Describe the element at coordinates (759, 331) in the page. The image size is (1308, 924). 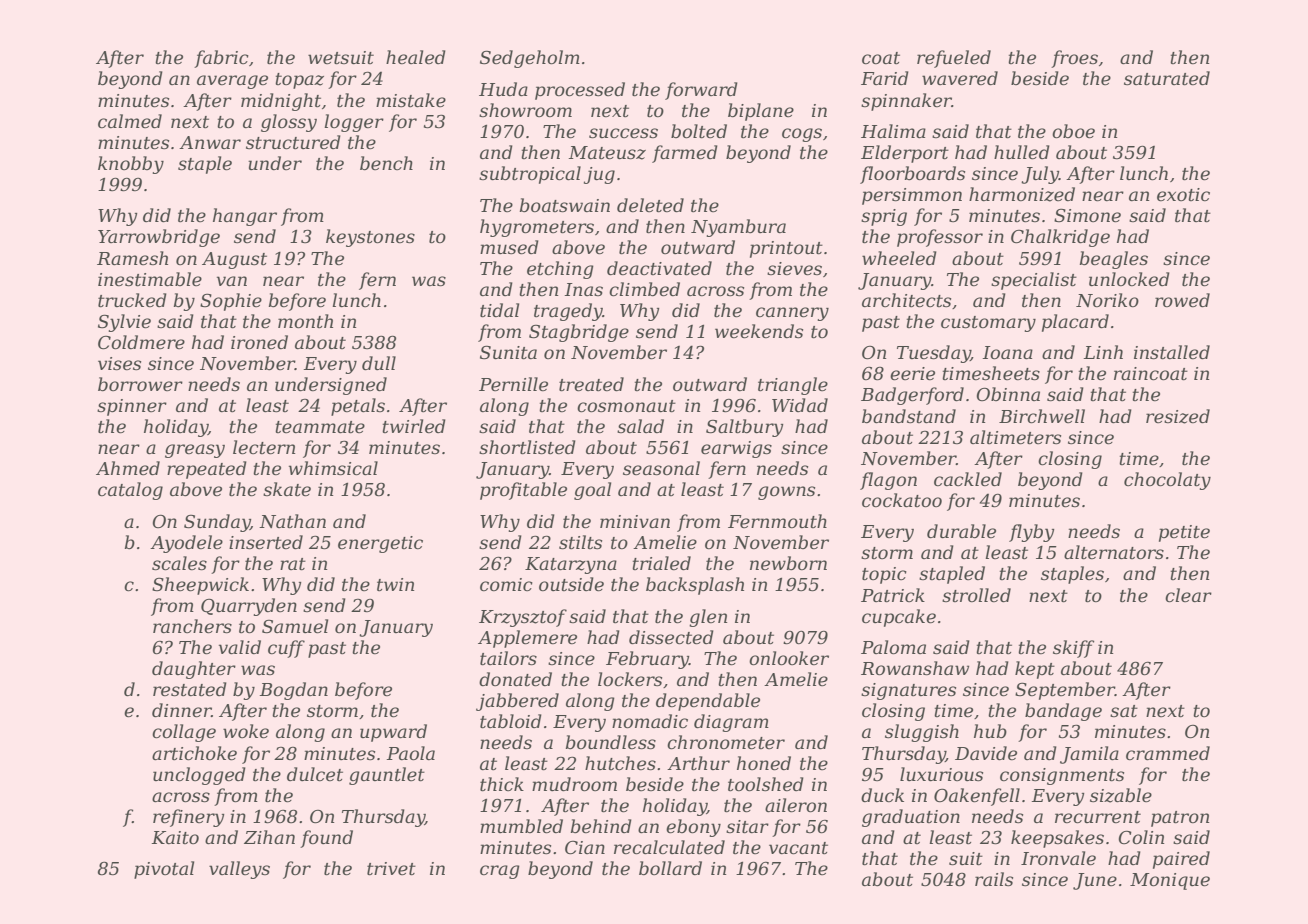
I see `weekends` at that location.
